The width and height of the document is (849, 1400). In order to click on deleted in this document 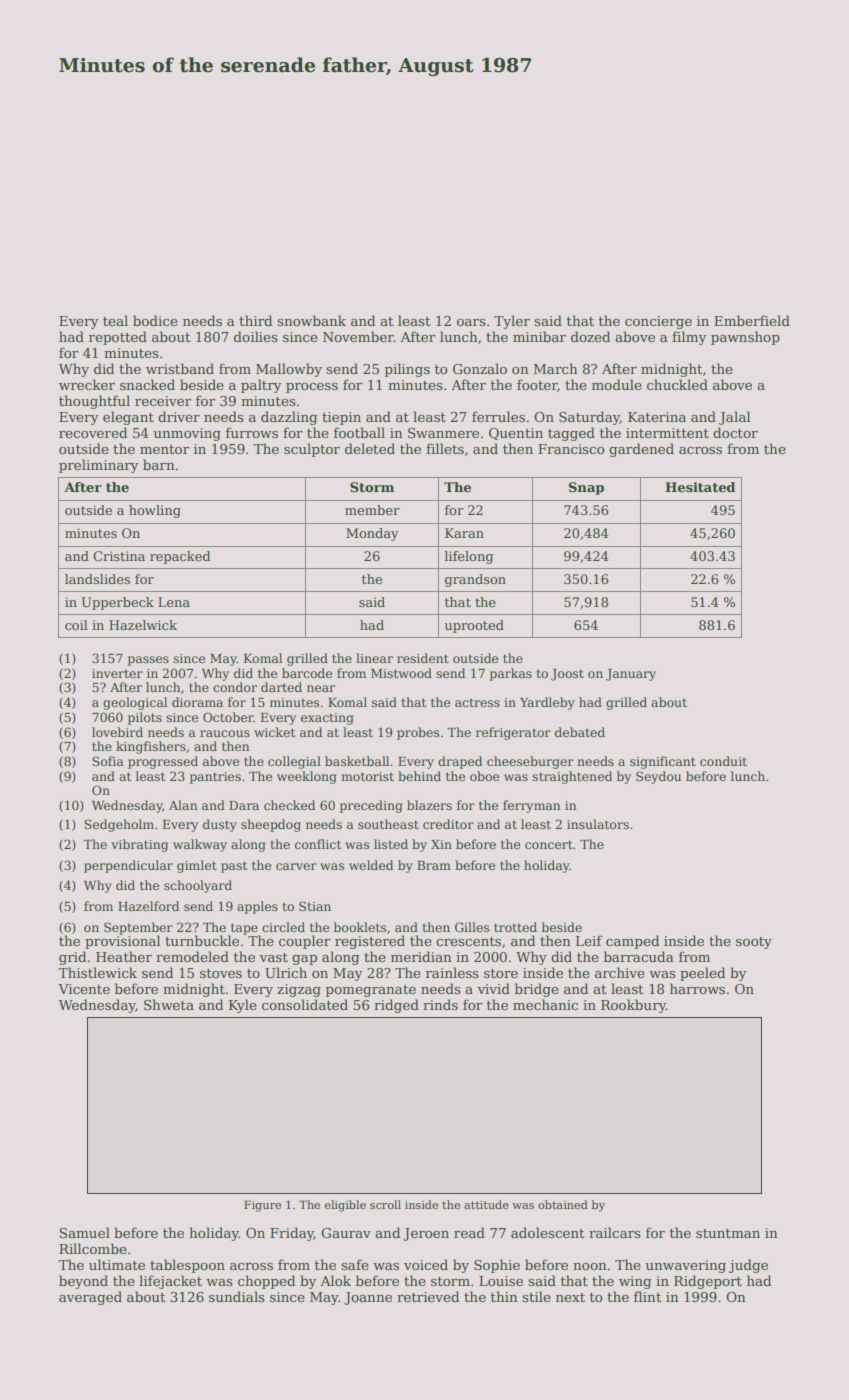, I will do `click(370, 448)`.
